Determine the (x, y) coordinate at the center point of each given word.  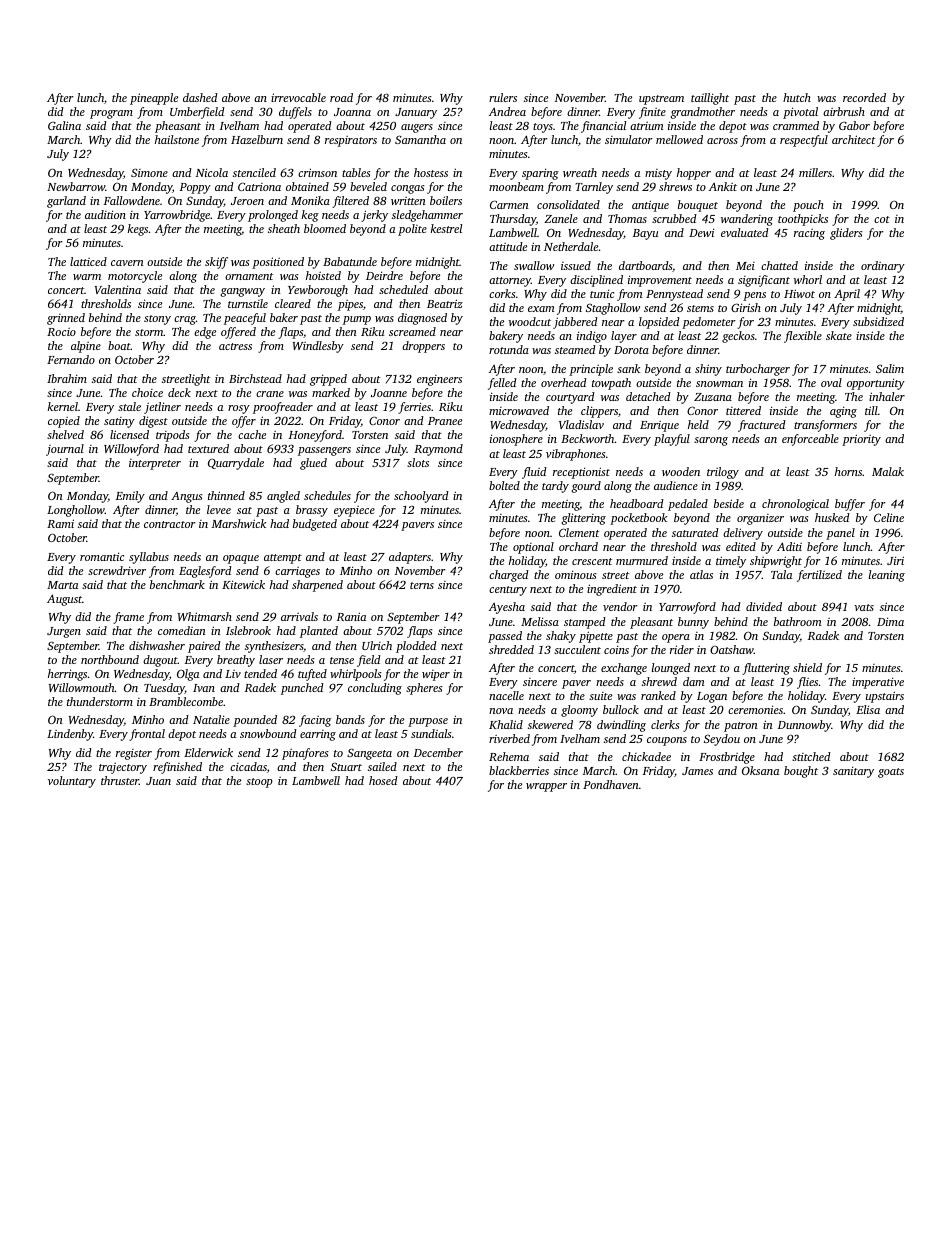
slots (418, 462)
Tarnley (594, 188)
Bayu (645, 234)
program (111, 114)
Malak (888, 471)
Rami (60, 523)
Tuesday (164, 689)
